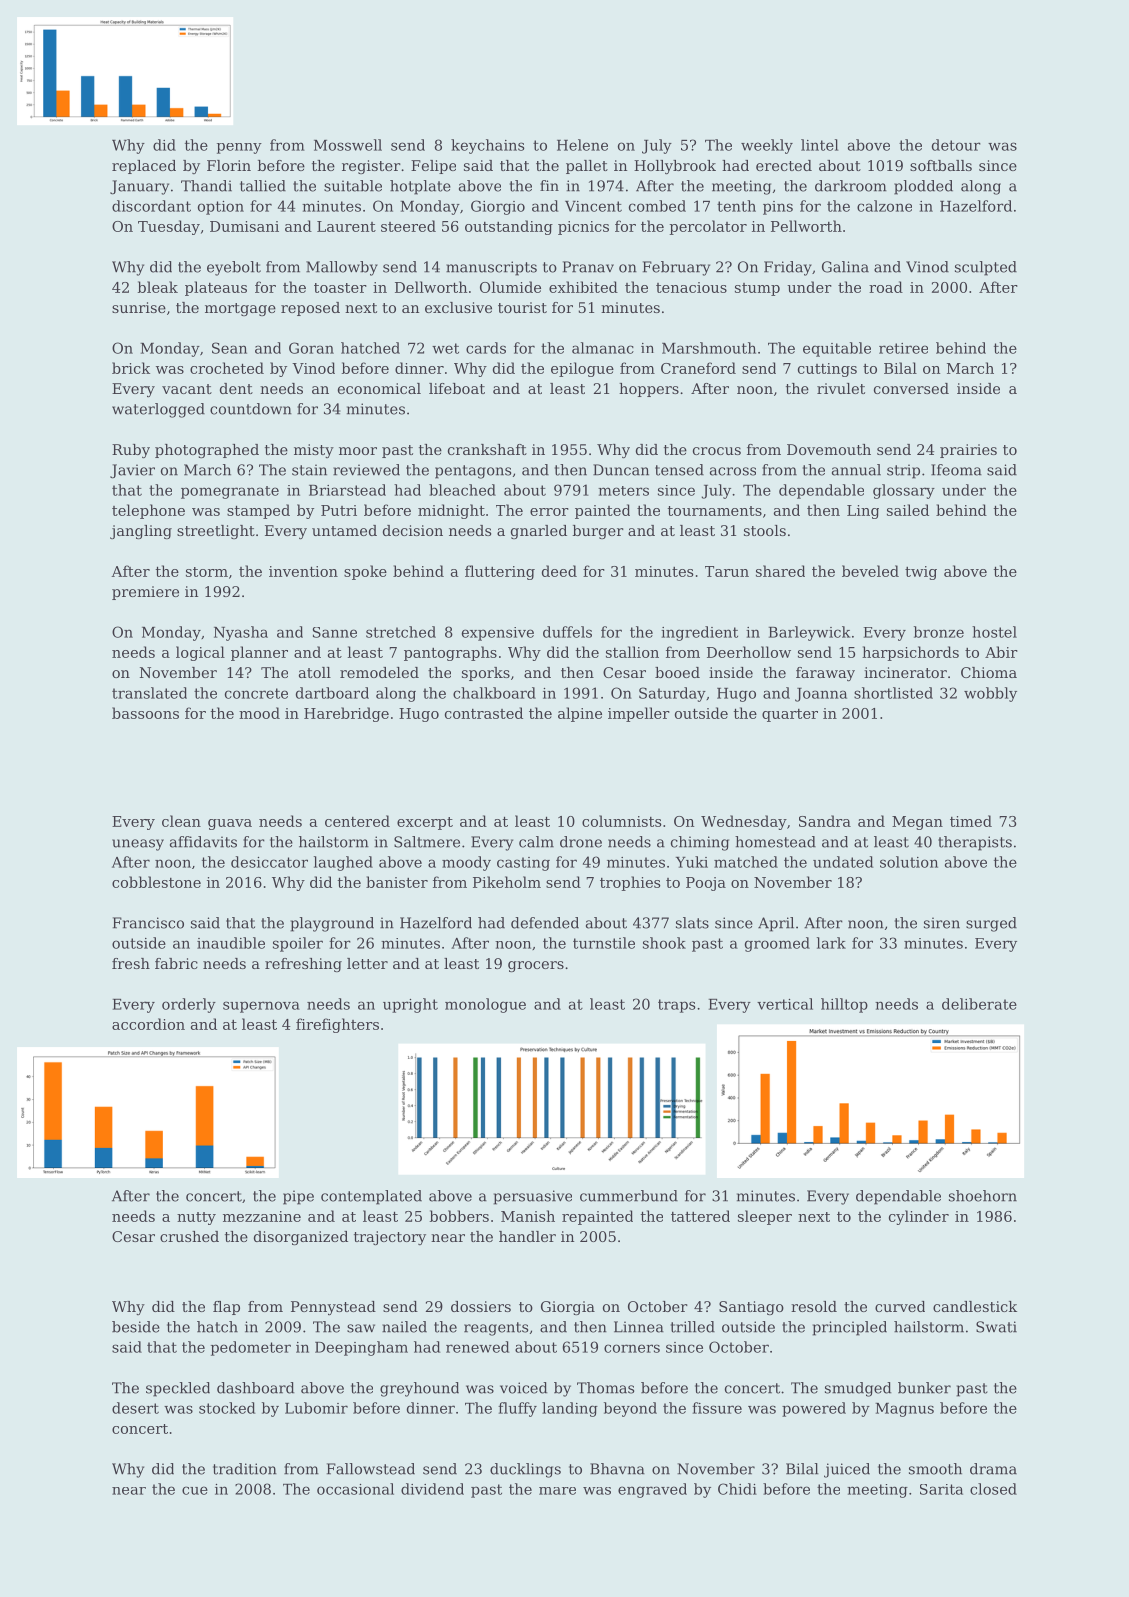  I want to click on columnists, so click(621, 821).
